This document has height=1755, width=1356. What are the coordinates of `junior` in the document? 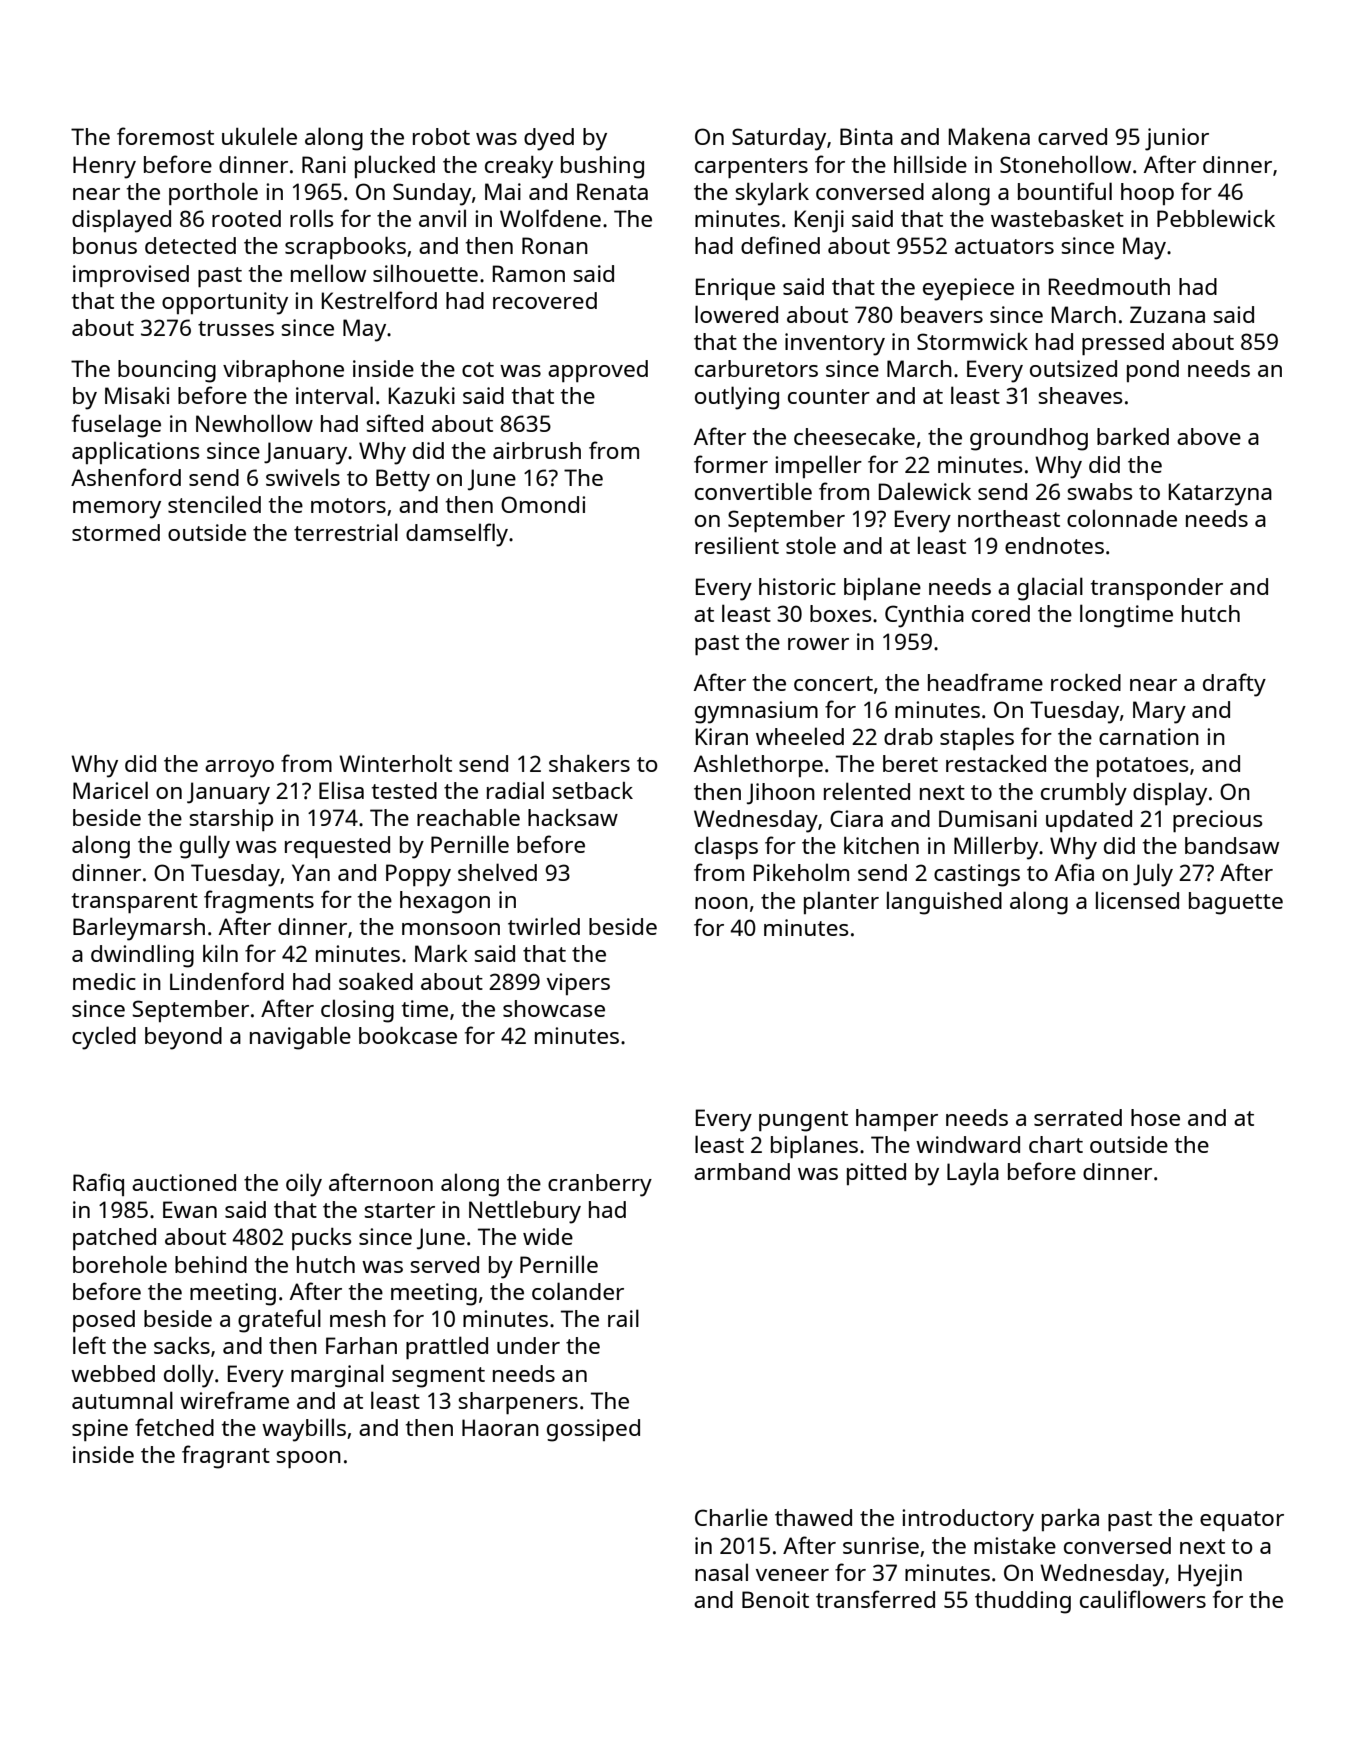 It's located at (1177, 139).
